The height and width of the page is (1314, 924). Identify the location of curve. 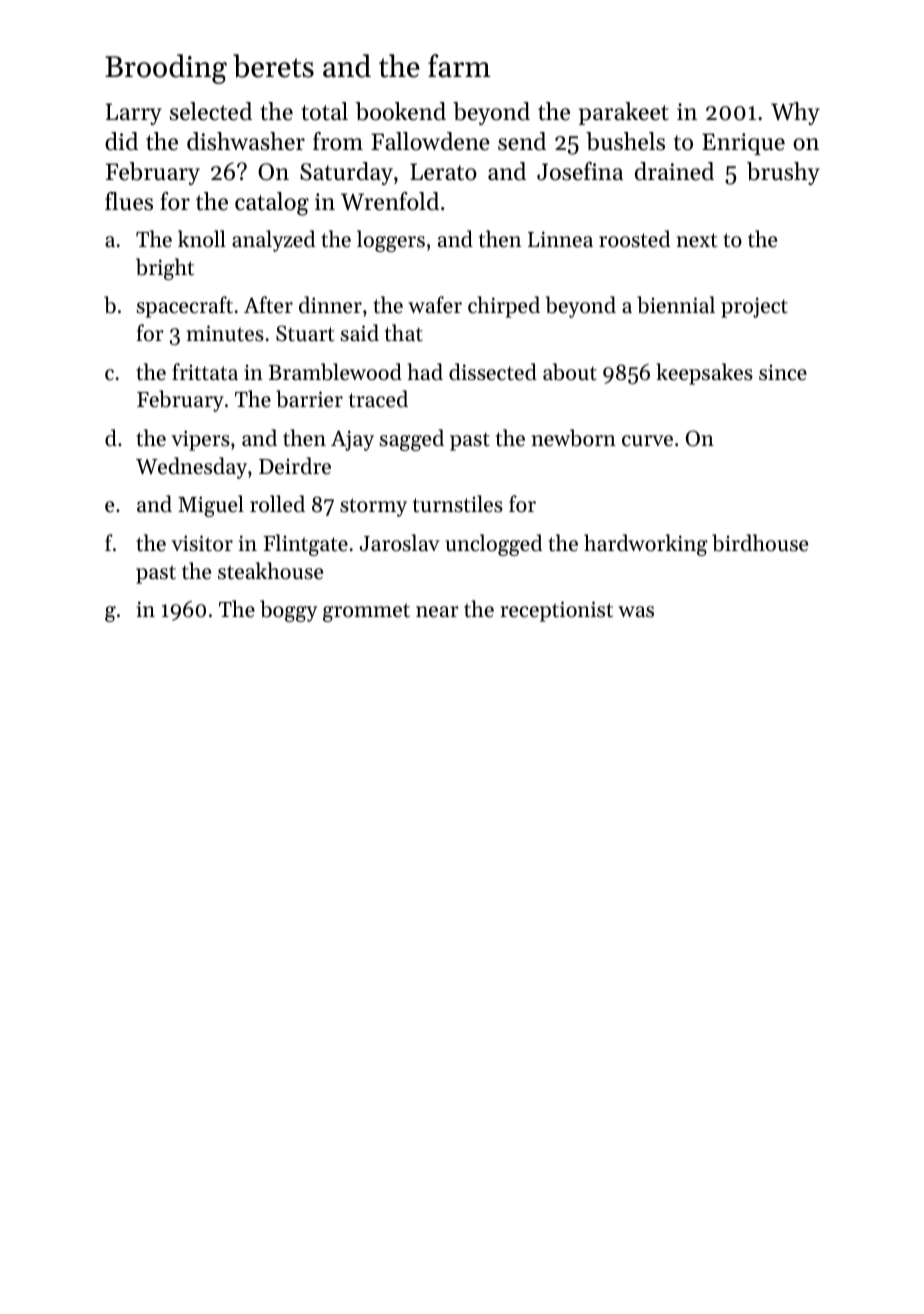
(647, 441).
